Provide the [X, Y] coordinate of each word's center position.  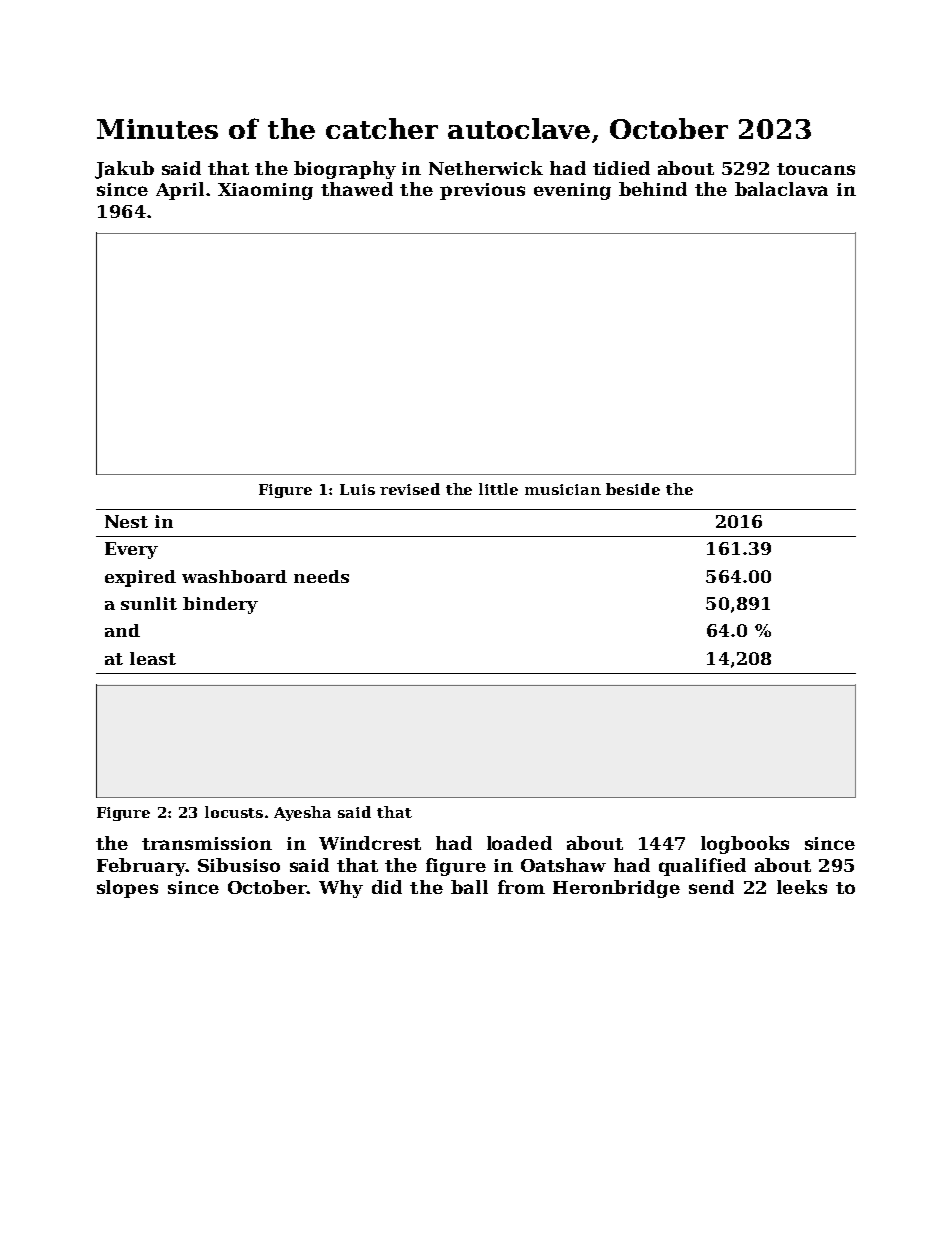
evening [572, 191]
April [180, 191]
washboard [234, 576]
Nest [126, 521]
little [498, 489]
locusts [234, 812]
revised [410, 489]
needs [321, 576]
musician [563, 489]
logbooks [745, 845]
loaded [519, 843]
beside [633, 489]
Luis [357, 489]
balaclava [781, 189]
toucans [816, 169]
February [141, 867]
